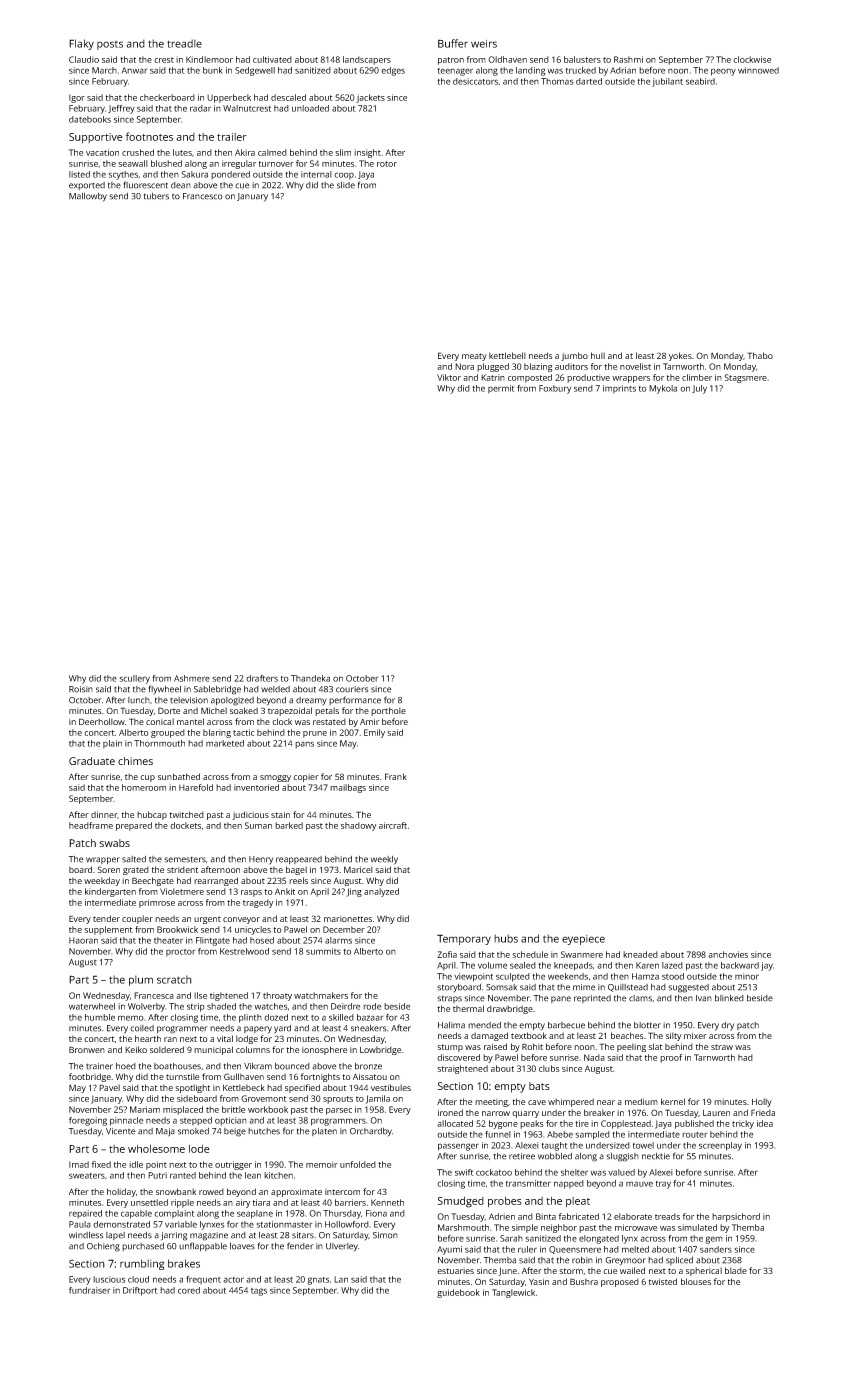  Describe the element at coordinates (77, 98) in the screenshot. I see `Igor` at that location.
